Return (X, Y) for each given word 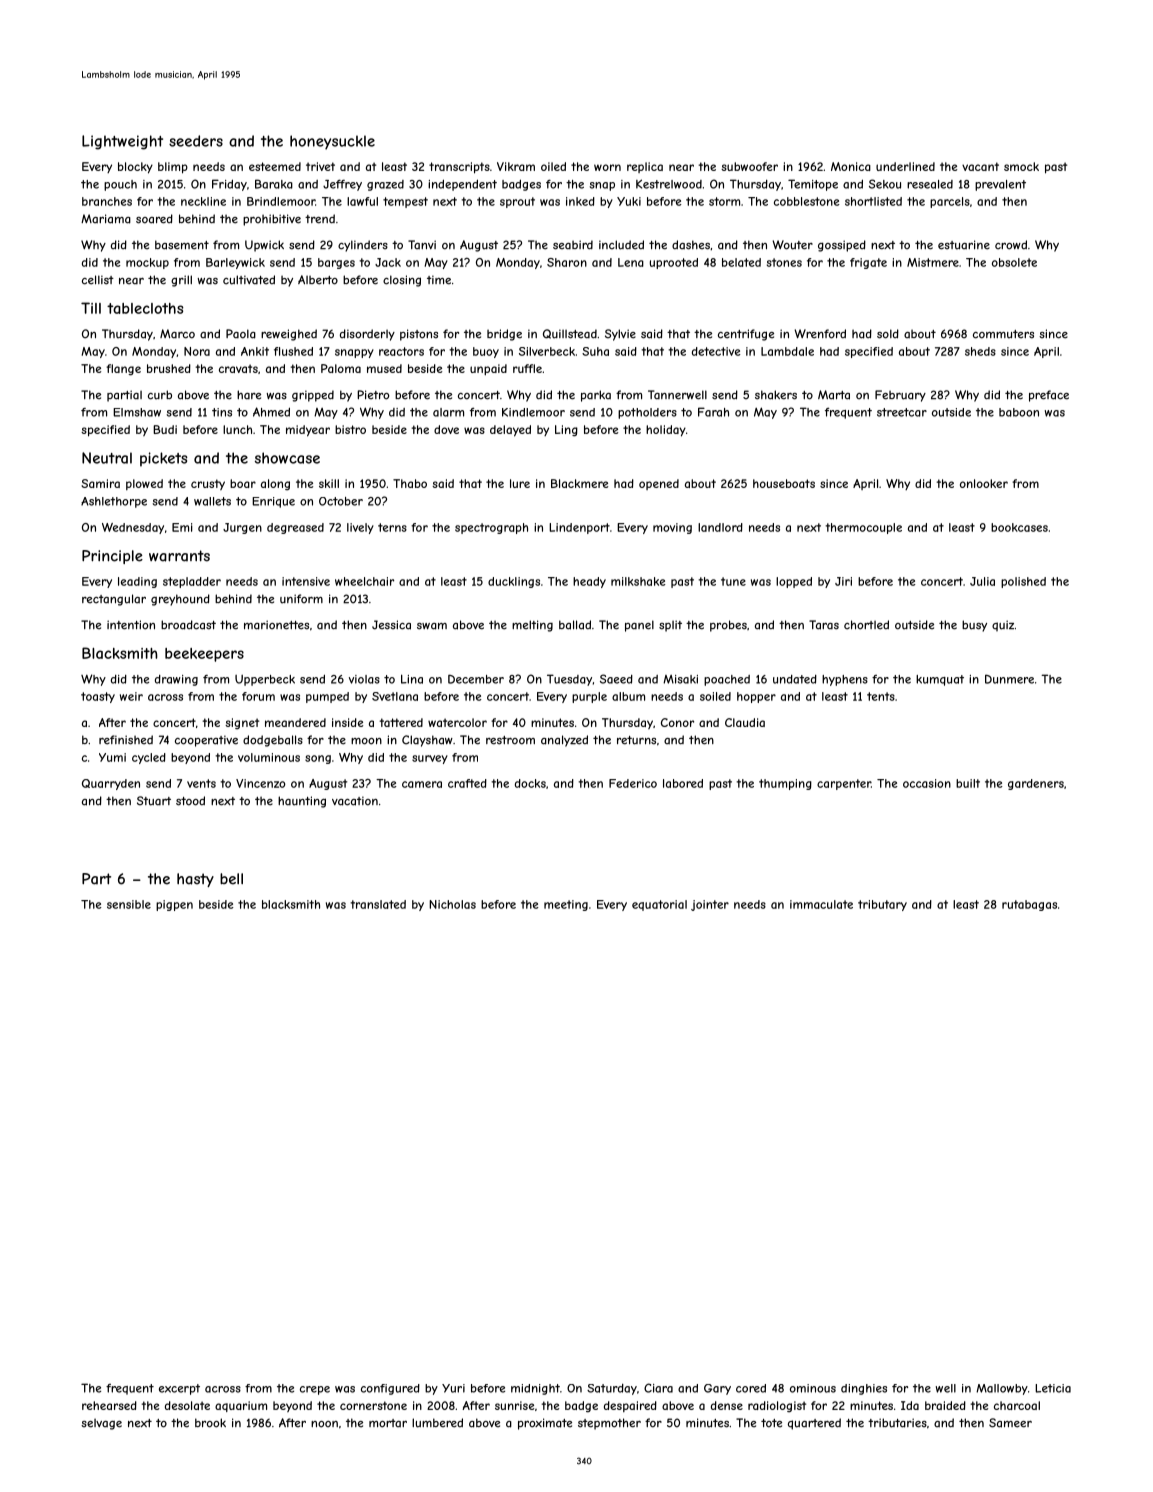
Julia (982, 581)
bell (231, 879)
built (968, 783)
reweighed (289, 335)
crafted (467, 783)
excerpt (179, 1389)
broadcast (188, 625)
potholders (647, 413)
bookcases (1019, 527)
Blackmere (579, 483)
